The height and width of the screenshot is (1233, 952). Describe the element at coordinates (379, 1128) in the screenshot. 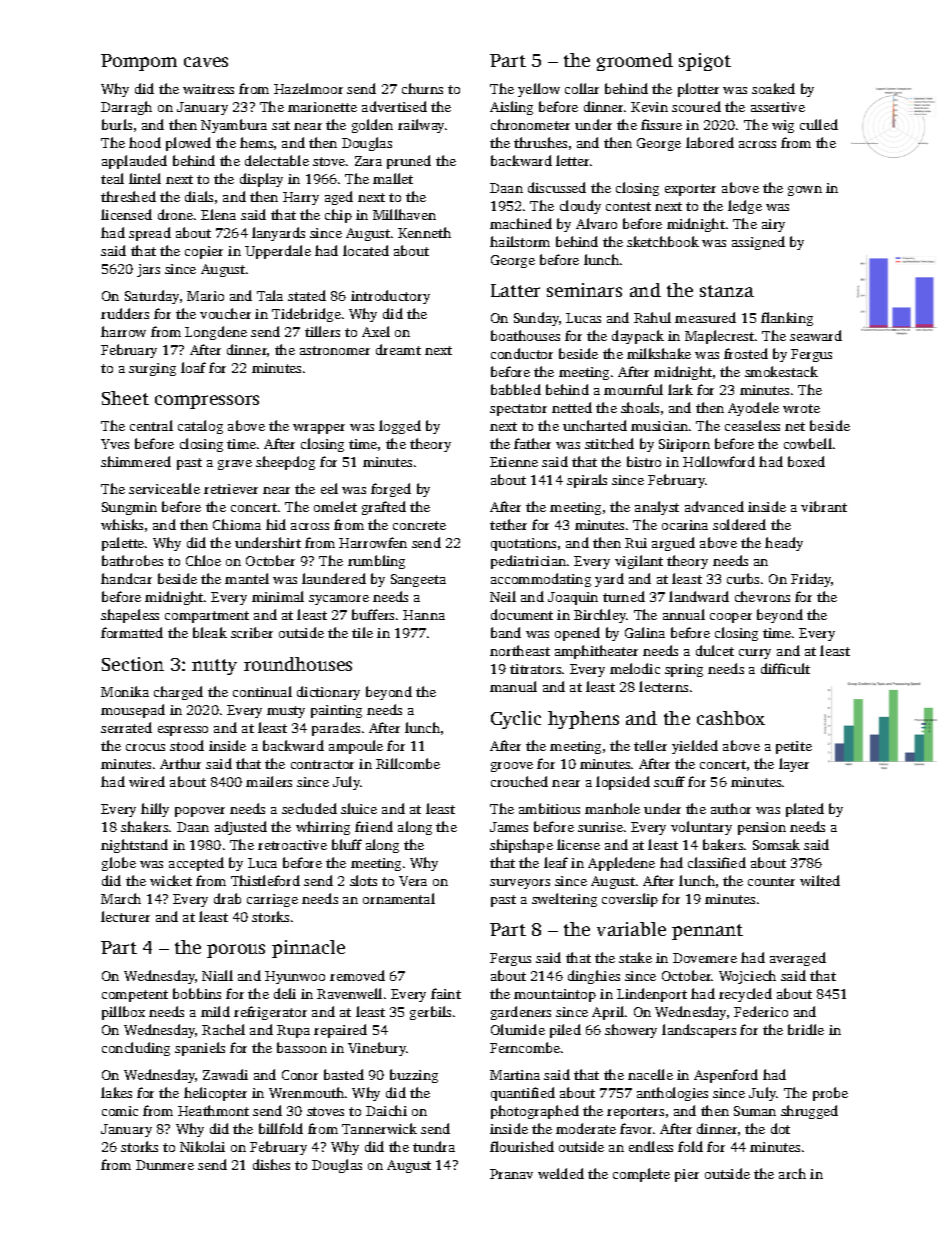

I see `Tannerwick` at that location.
